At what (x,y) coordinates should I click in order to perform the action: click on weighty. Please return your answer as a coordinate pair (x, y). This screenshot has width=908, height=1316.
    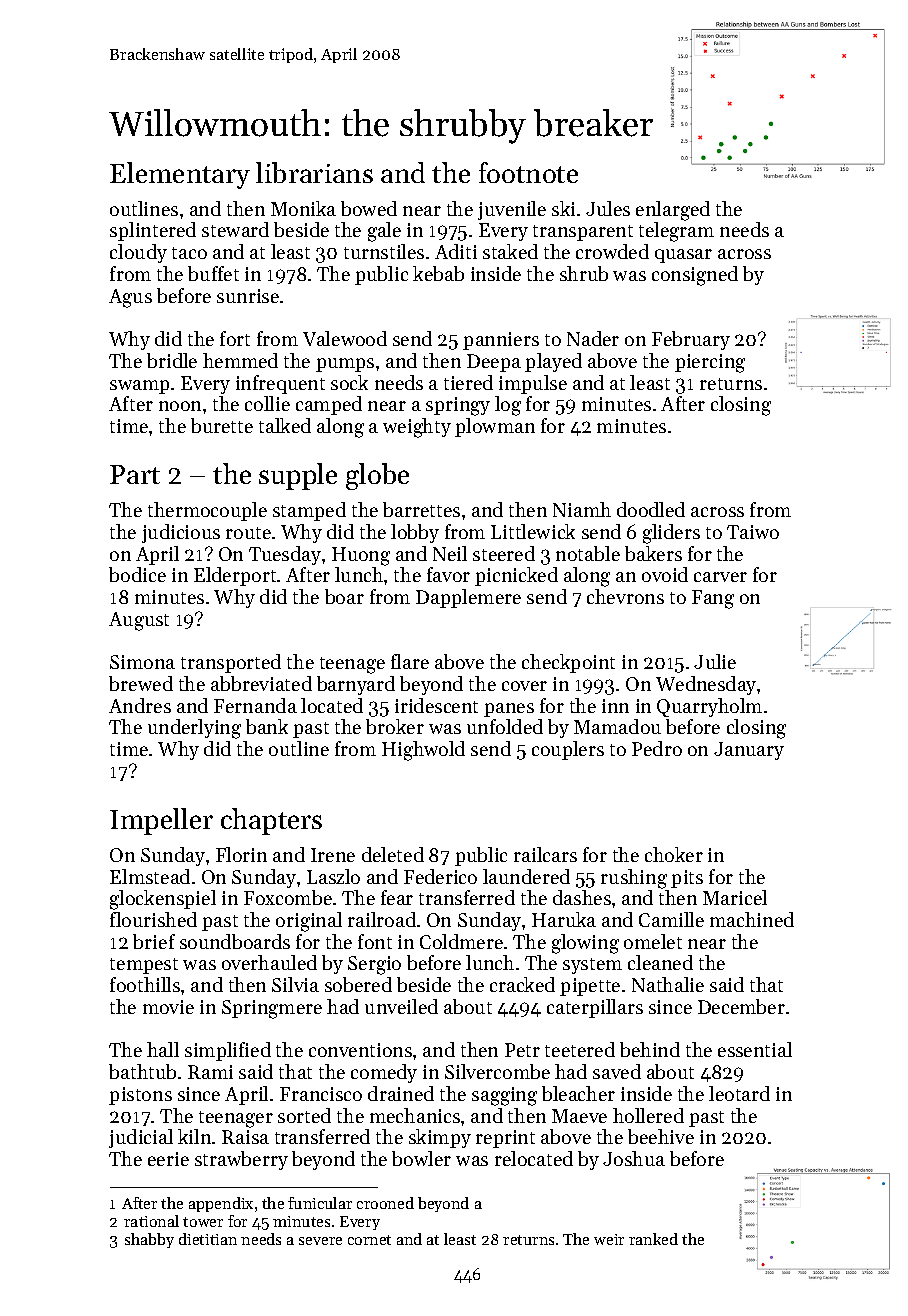
    Looking at the image, I should click on (417, 428).
